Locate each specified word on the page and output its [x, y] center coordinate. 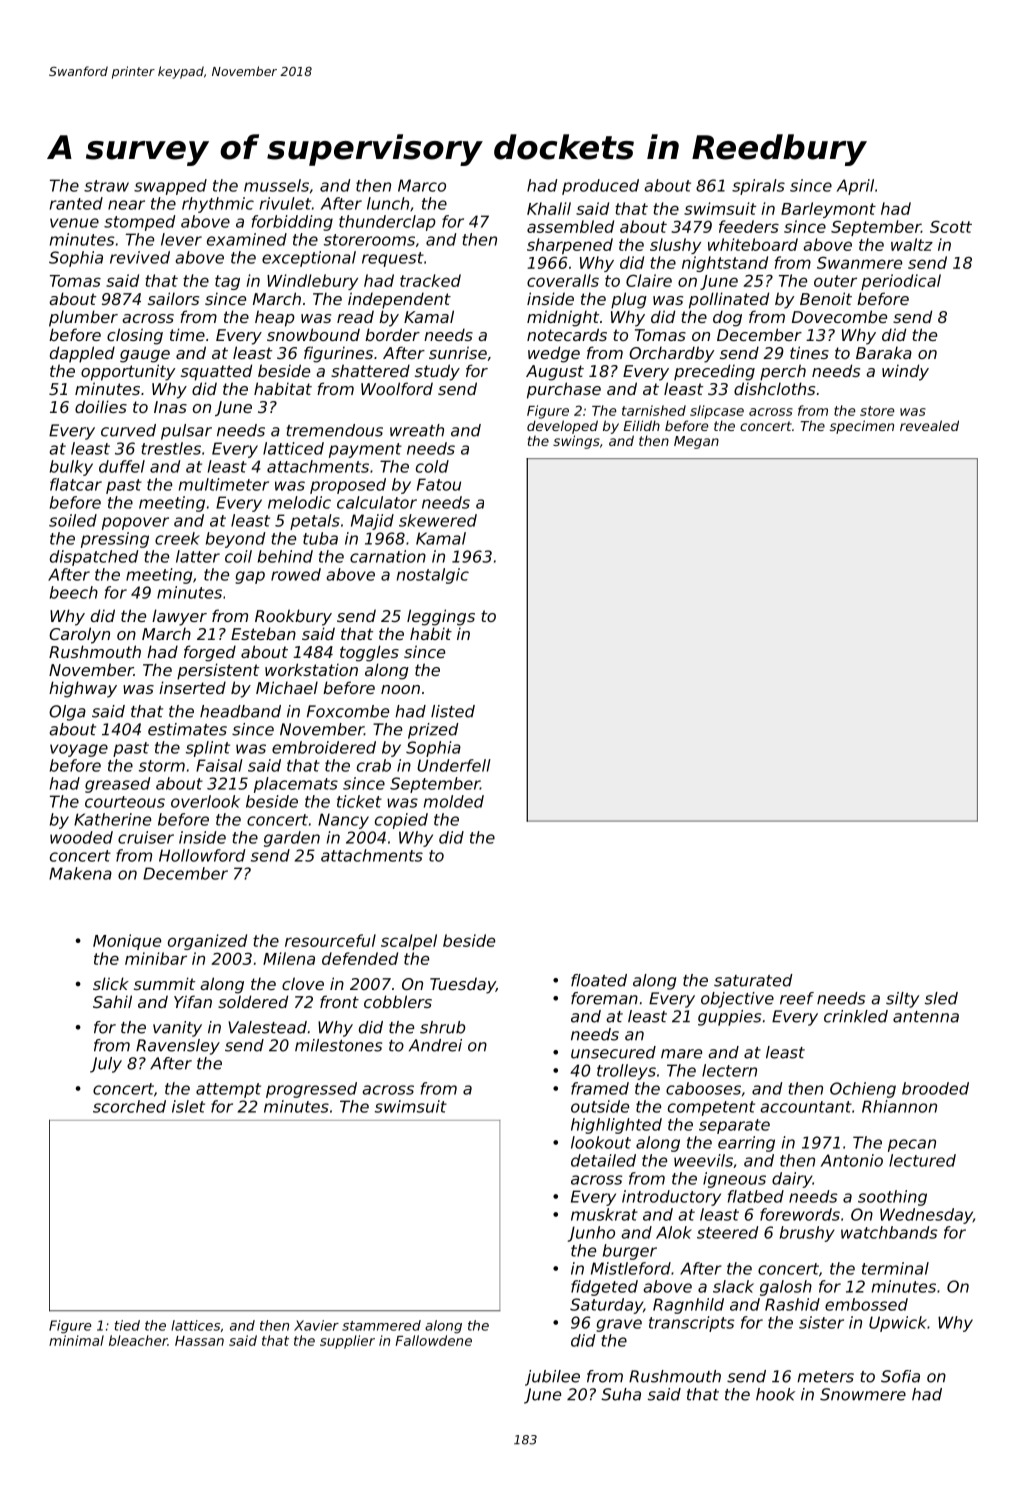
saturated [753, 980]
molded [454, 801]
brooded [935, 1088]
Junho [591, 1234]
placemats [296, 785]
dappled [82, 354]
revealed [929, 425]
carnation [388, 556]
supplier [347, 1342]
